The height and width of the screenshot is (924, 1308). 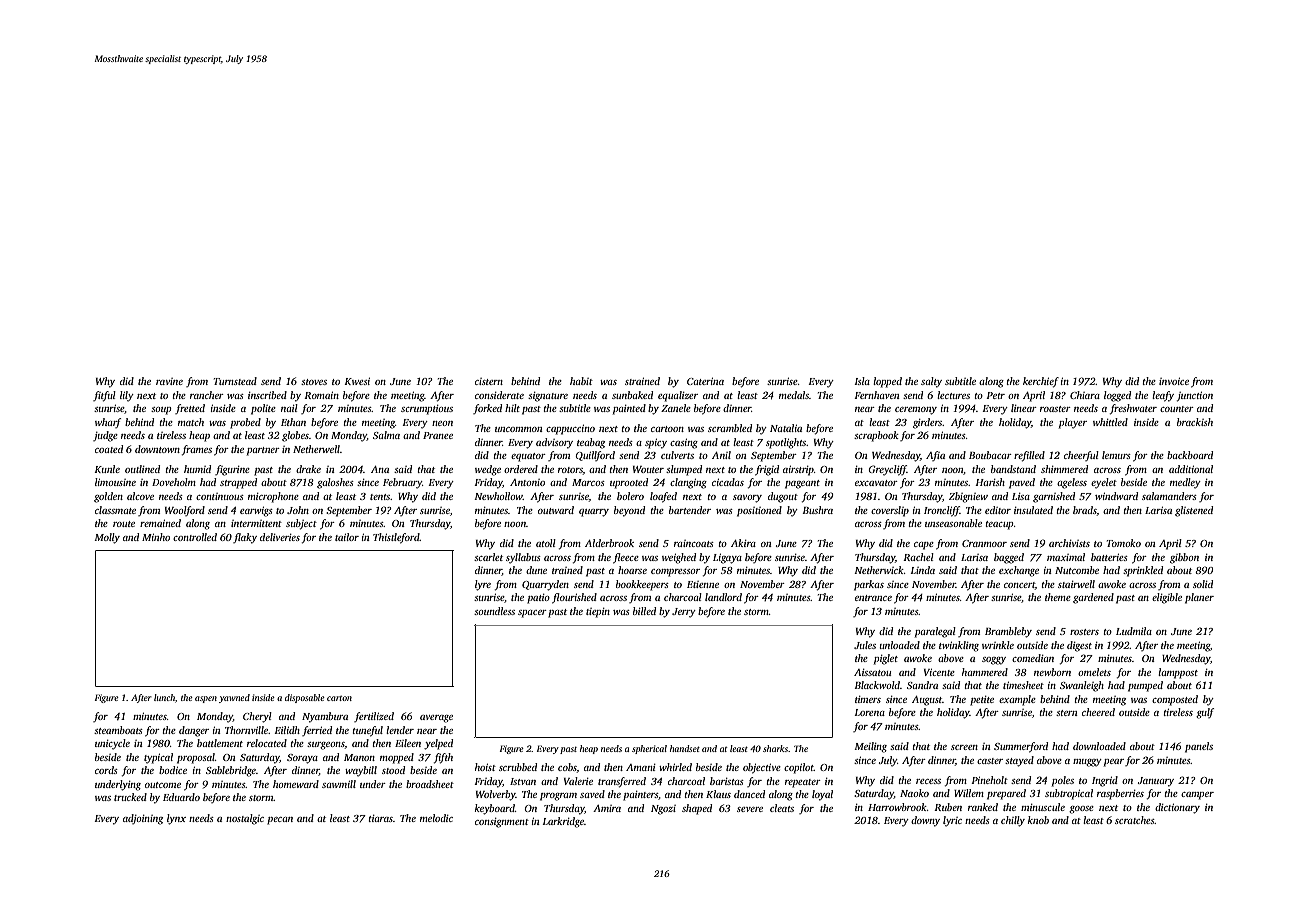 What do you see at coordinates (1000, 525) in the screenshot?
I see `teacup` at bounding box center [1000, 525].
